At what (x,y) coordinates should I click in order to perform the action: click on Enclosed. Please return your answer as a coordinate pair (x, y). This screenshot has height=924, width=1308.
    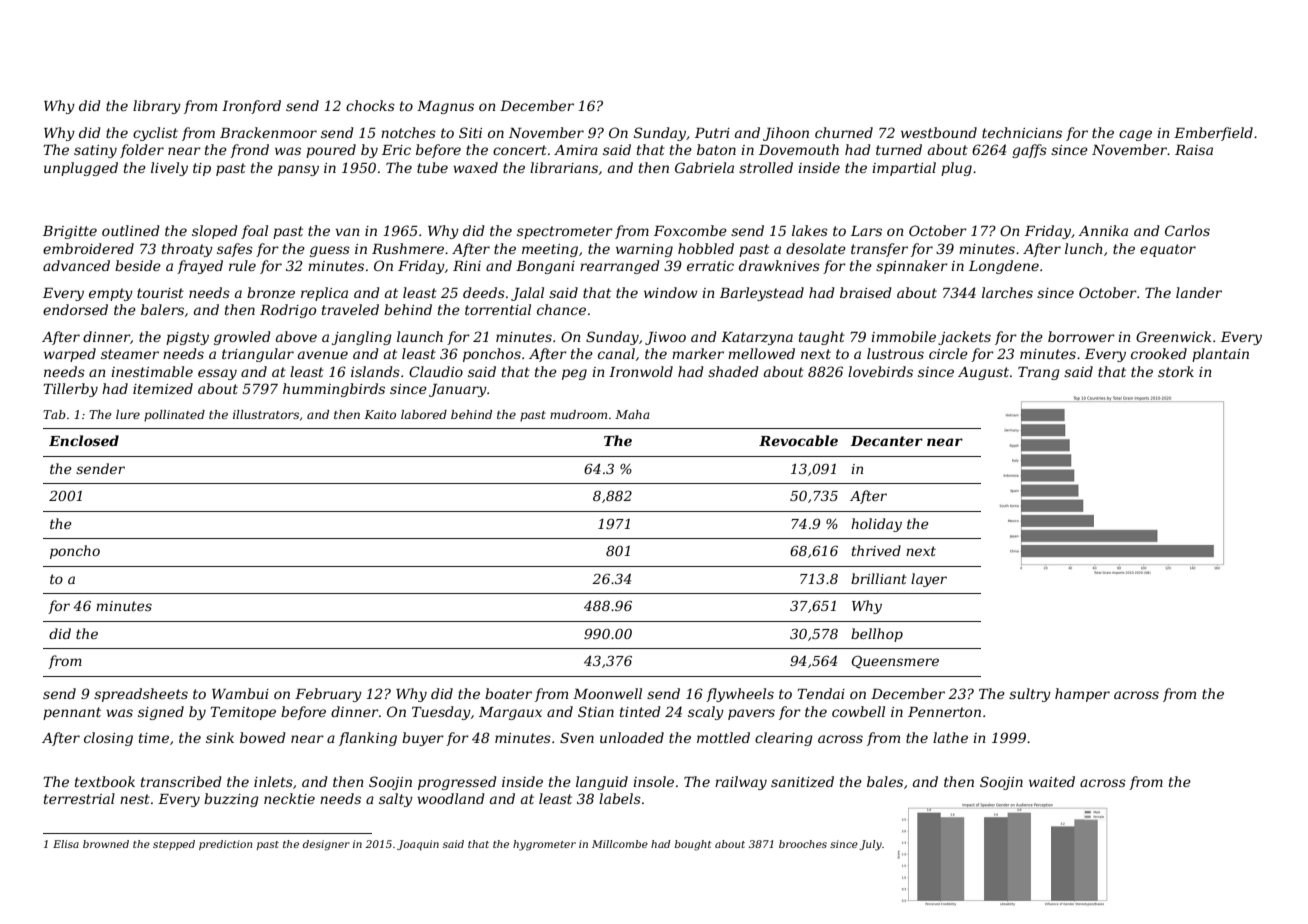
    Looking at the image, I should click on (84, 440).
